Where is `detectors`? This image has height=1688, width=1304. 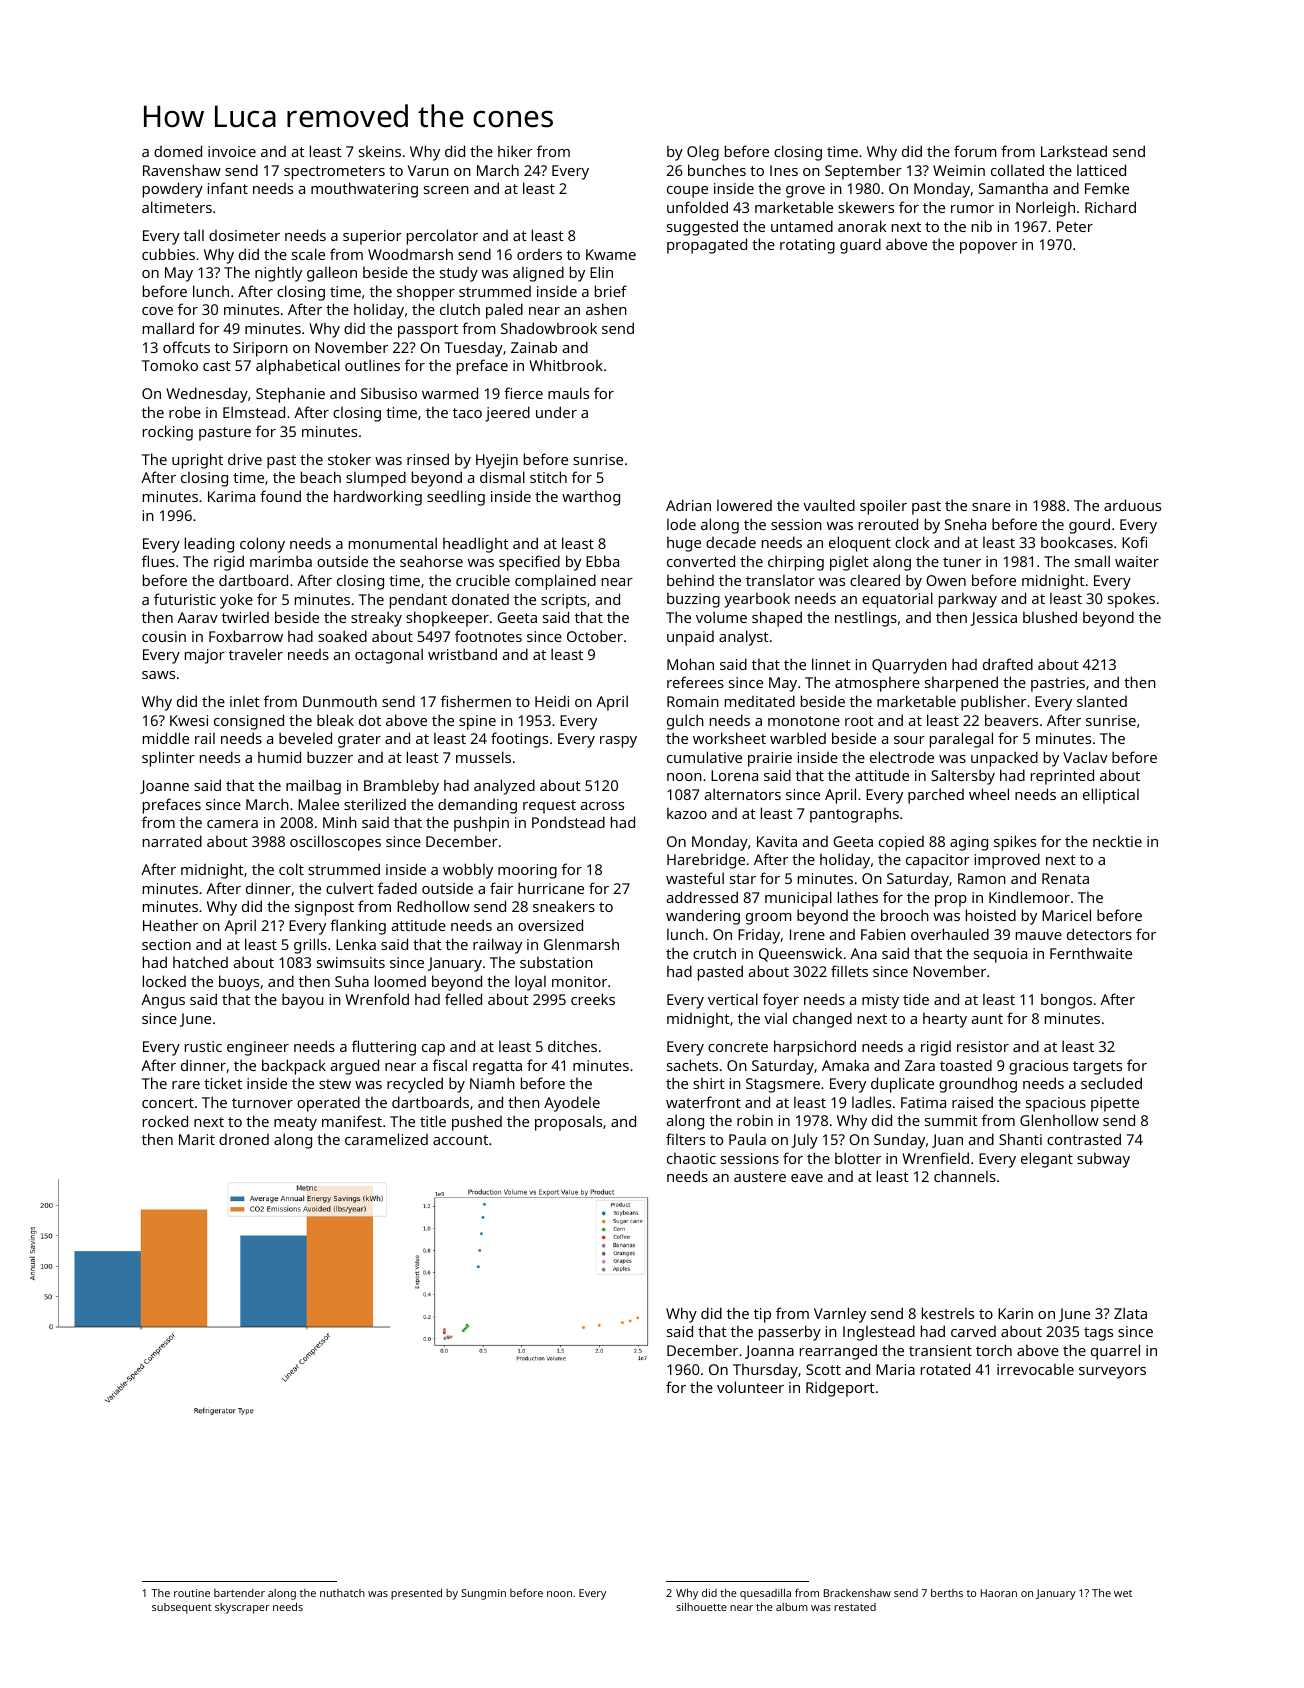 detectors is located at coordinates (1099, 934).
